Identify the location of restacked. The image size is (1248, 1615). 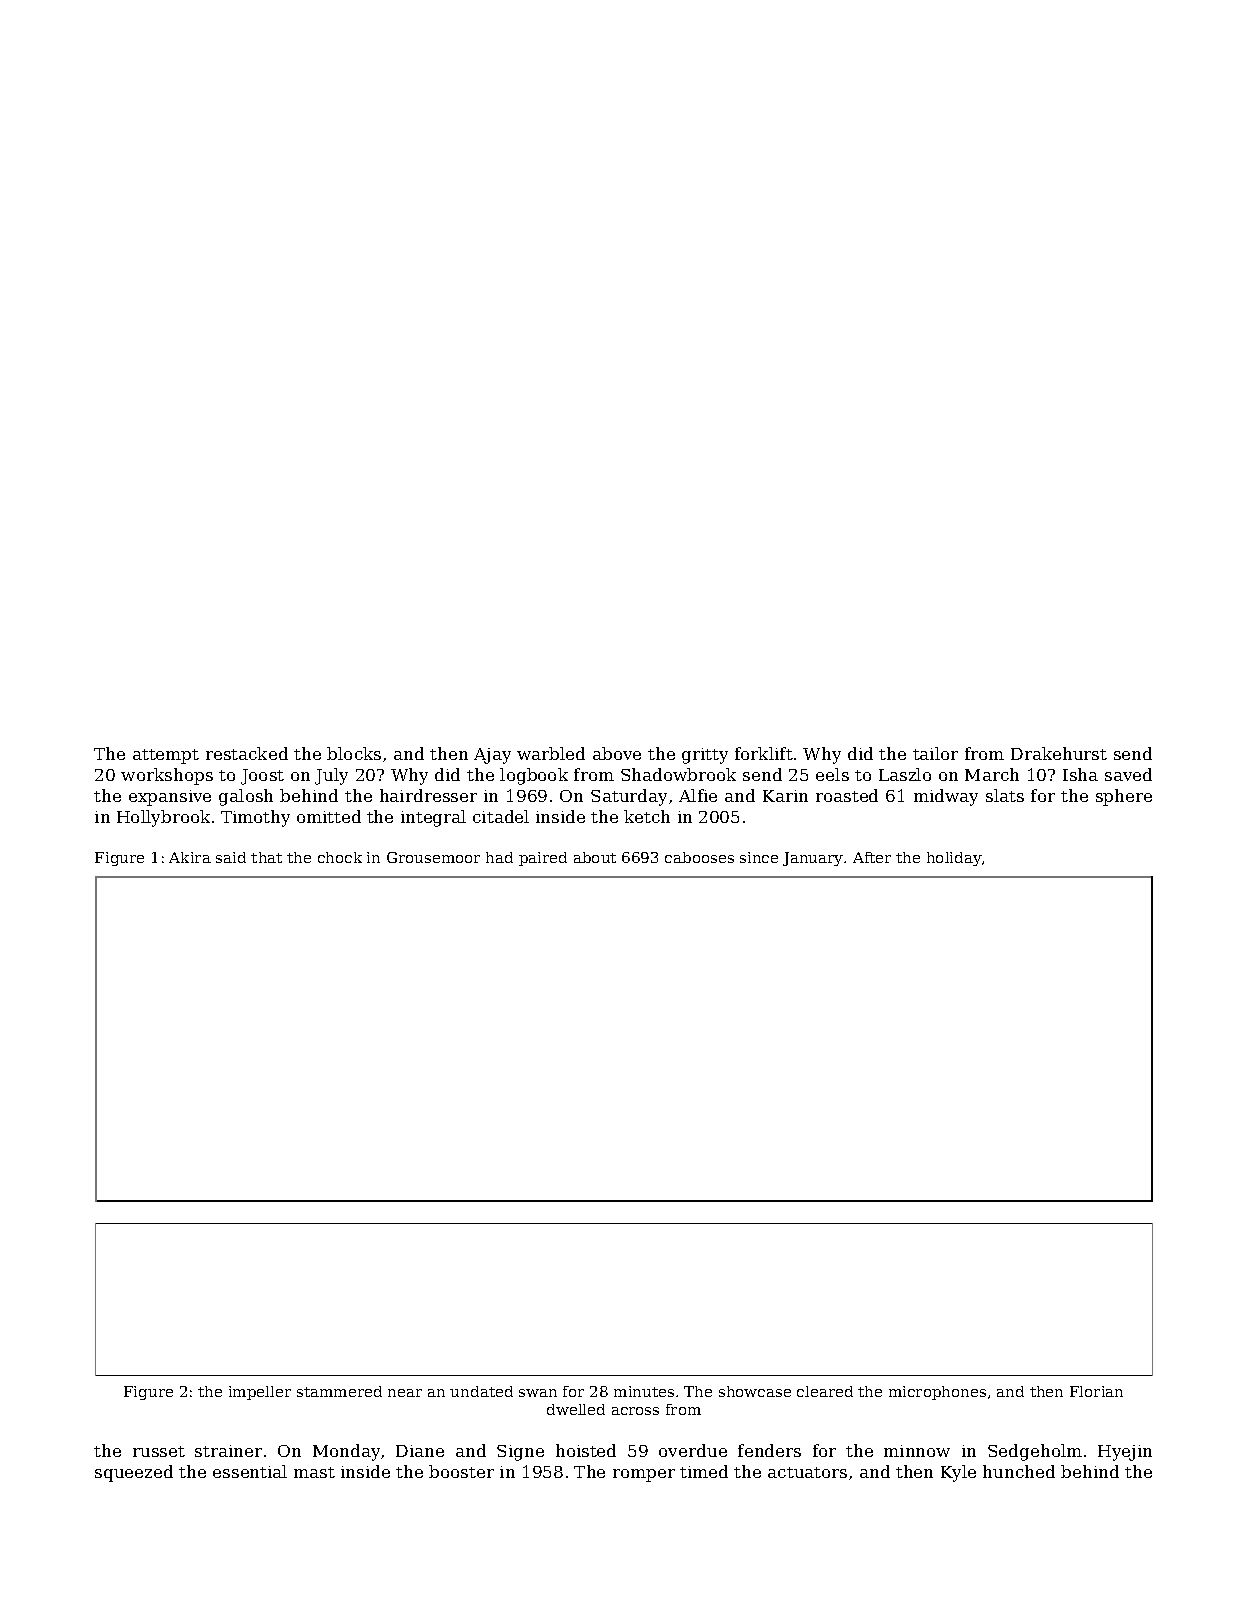
(247, 753).
